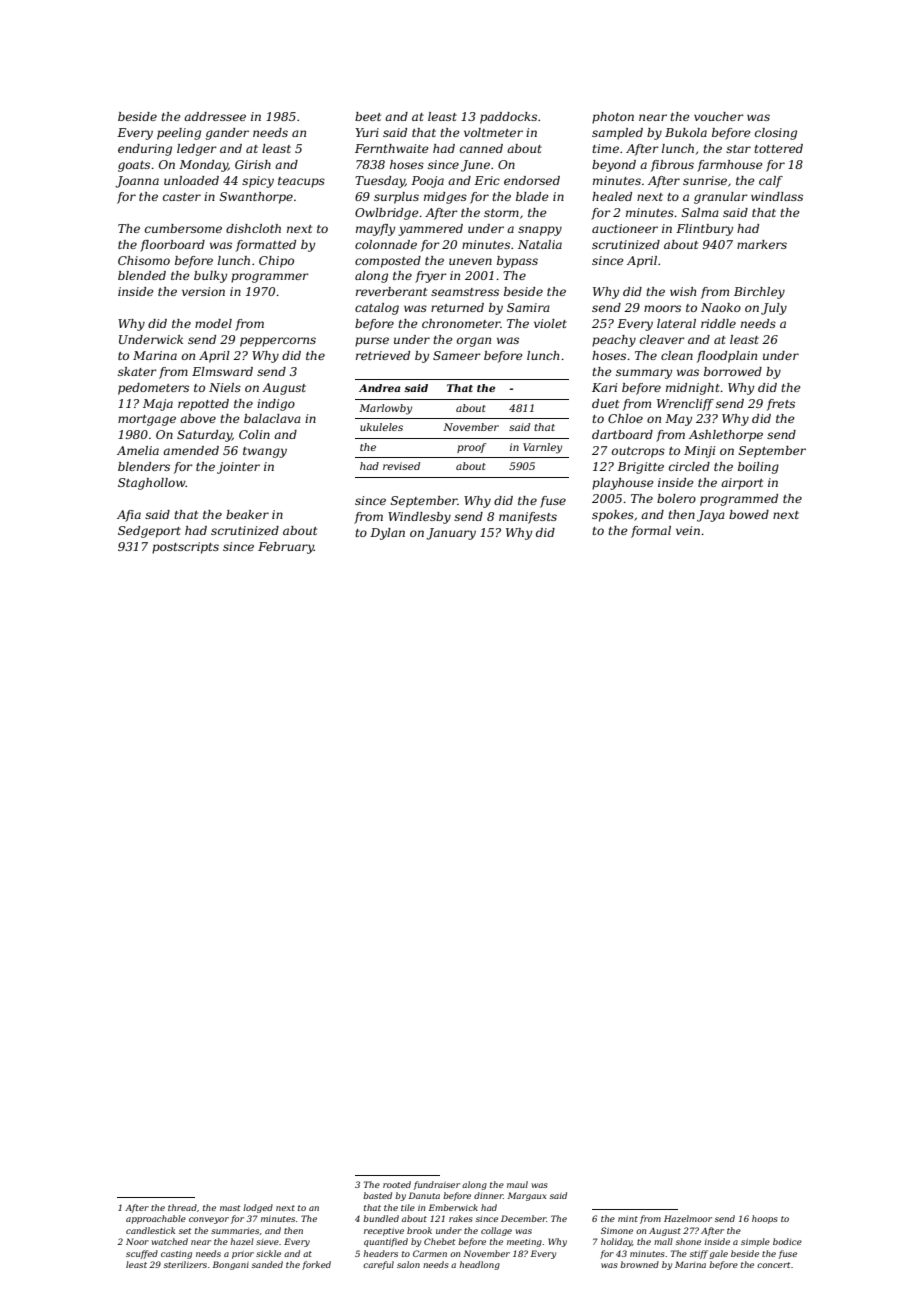 The image size is (924, 1308). I want to click on Wrencliff, so click(685, 405).
